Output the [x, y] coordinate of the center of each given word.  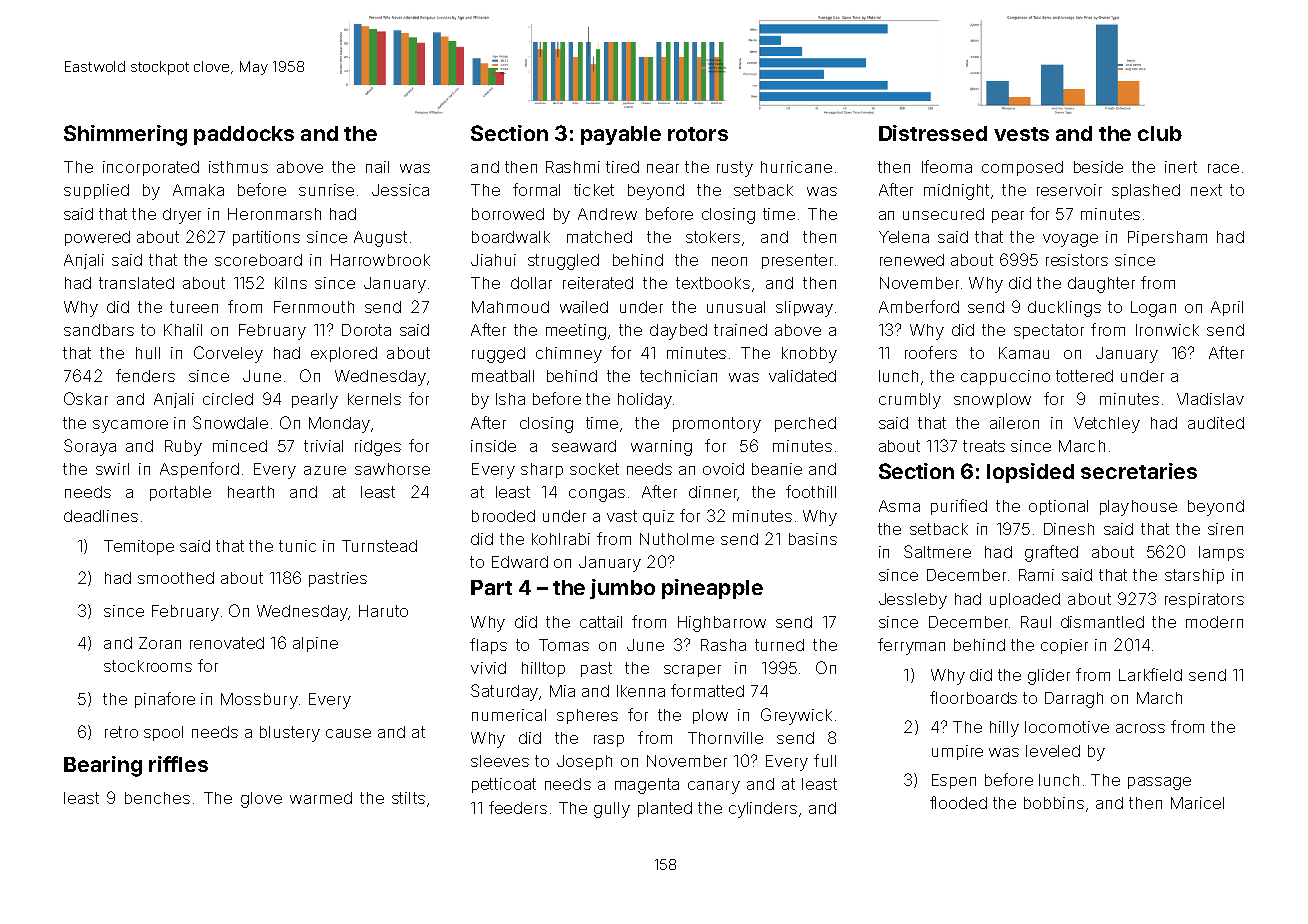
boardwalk [511, 237]
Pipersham [1167, 238]
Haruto [383, 611]
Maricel [1197, 803]
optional [1058, 507]
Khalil [183, 330]
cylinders [763, 810]
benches [157, 798]
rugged [498, 355]
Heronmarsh [274, 214]
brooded [503, 516]
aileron [1014, 423]
